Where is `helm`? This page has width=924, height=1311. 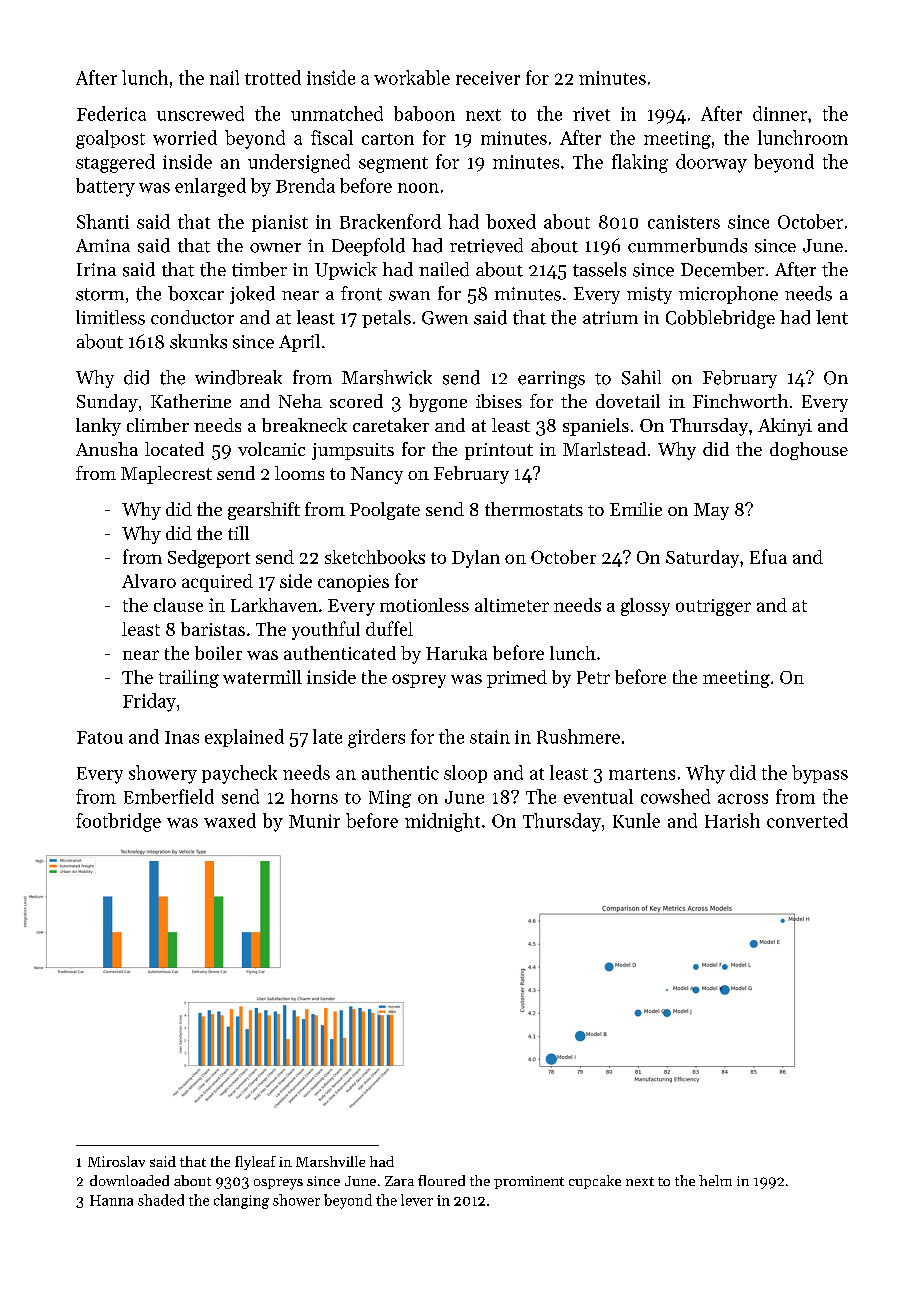
helm is located at coordinates (715, 1180).
